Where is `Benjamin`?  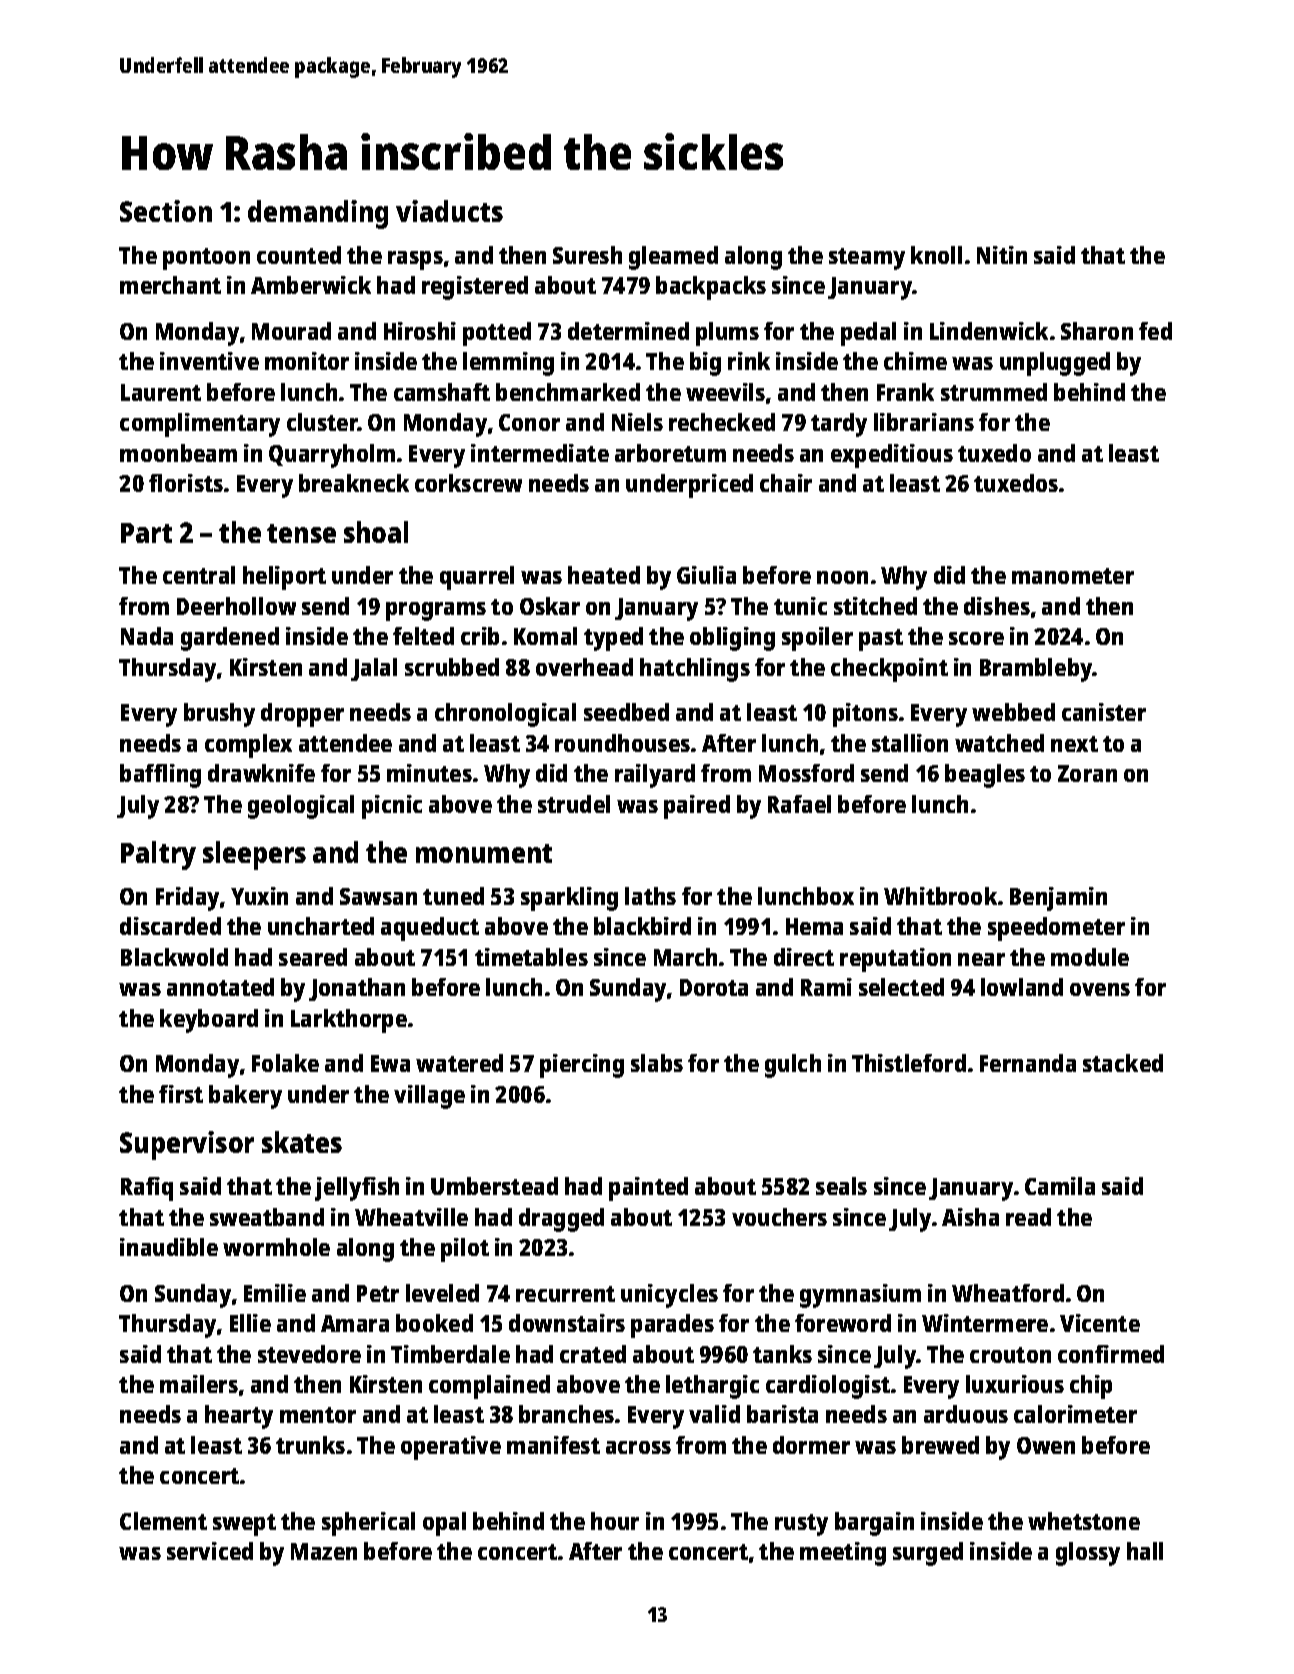 Benjamin is located at coordinates (1058, 899).
